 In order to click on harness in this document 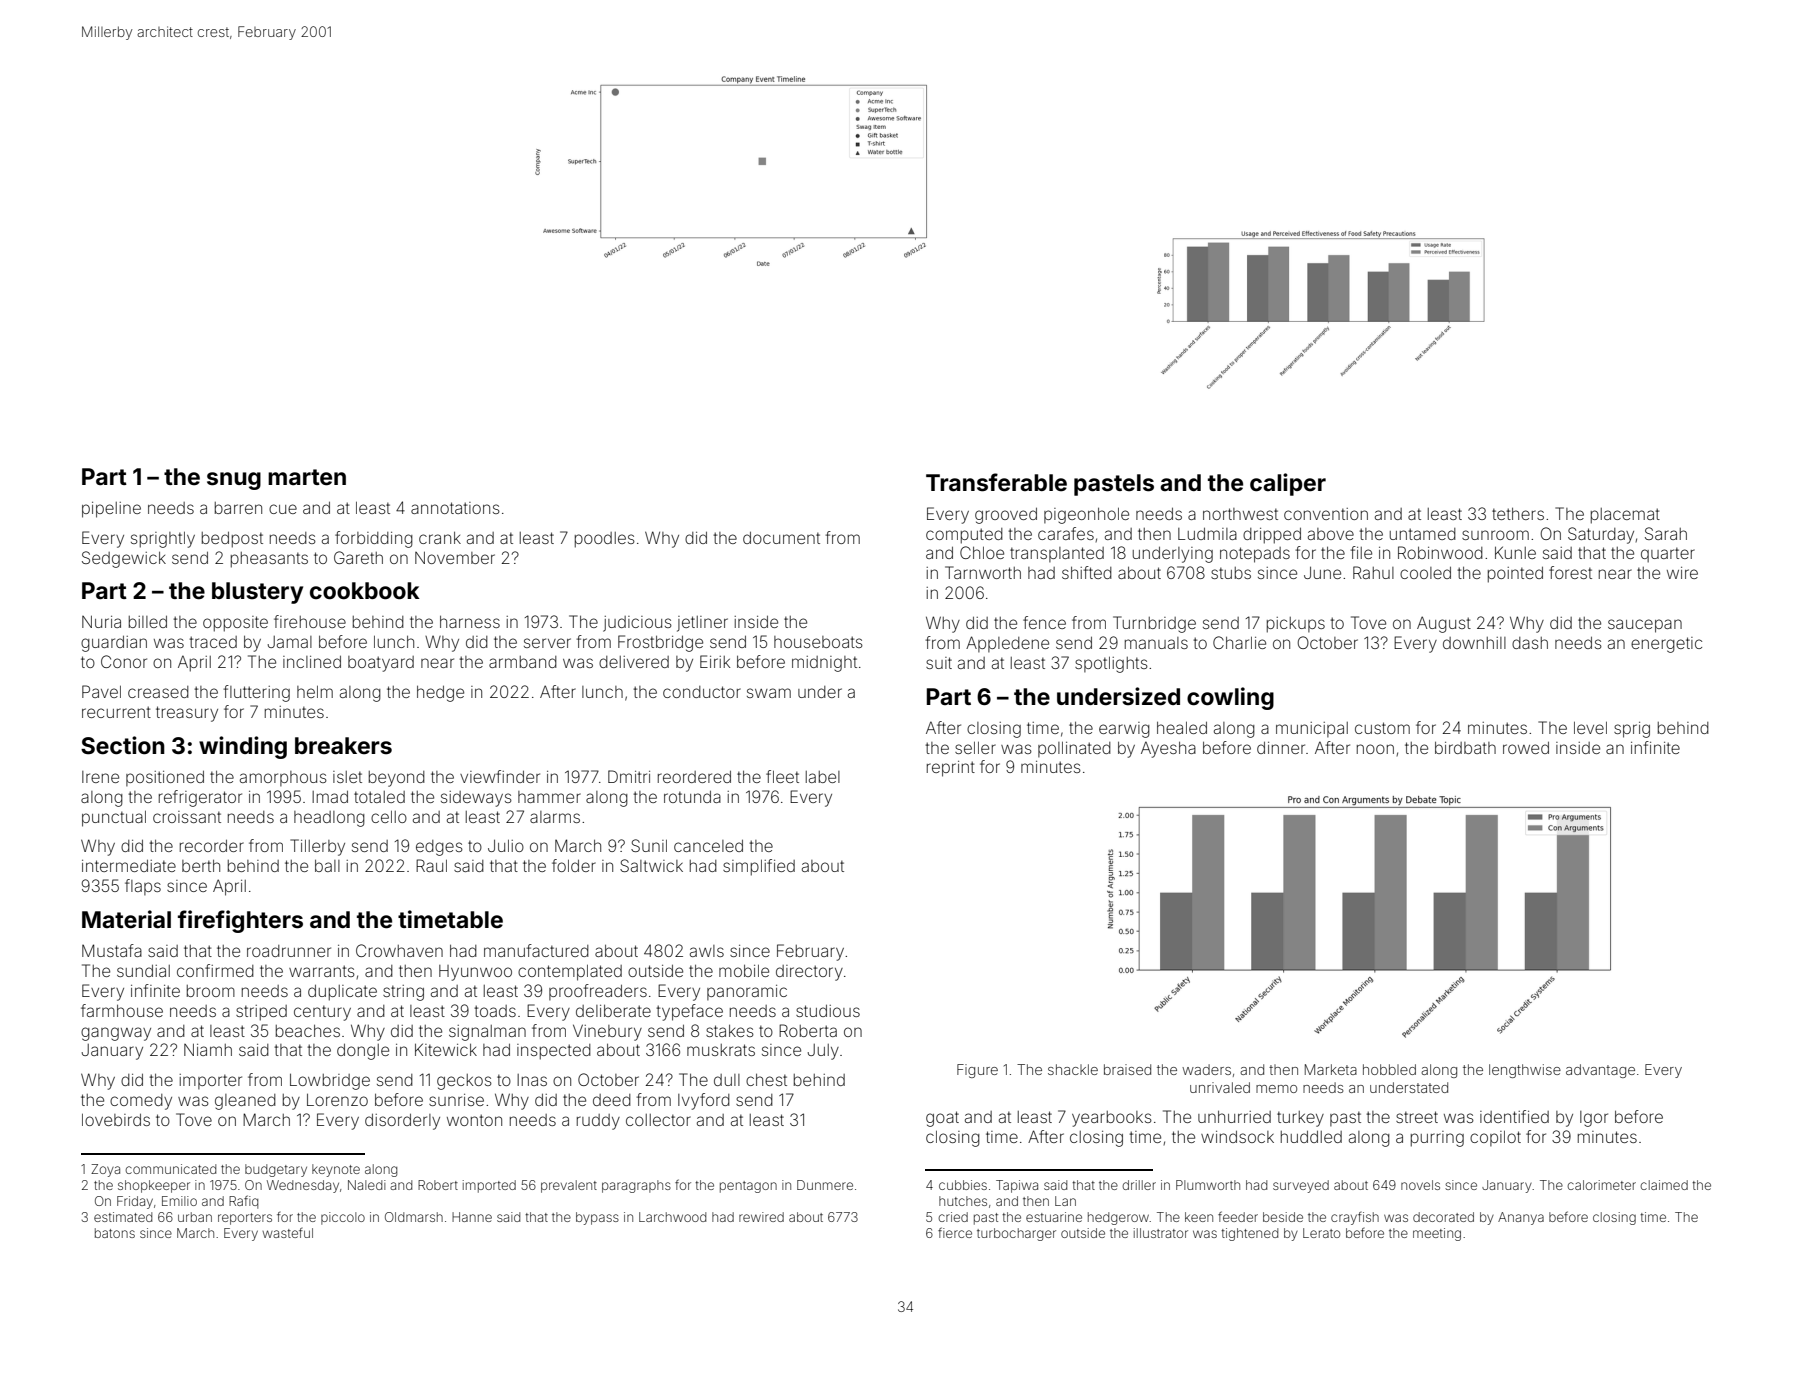, I will do `click(470, 622)`.
